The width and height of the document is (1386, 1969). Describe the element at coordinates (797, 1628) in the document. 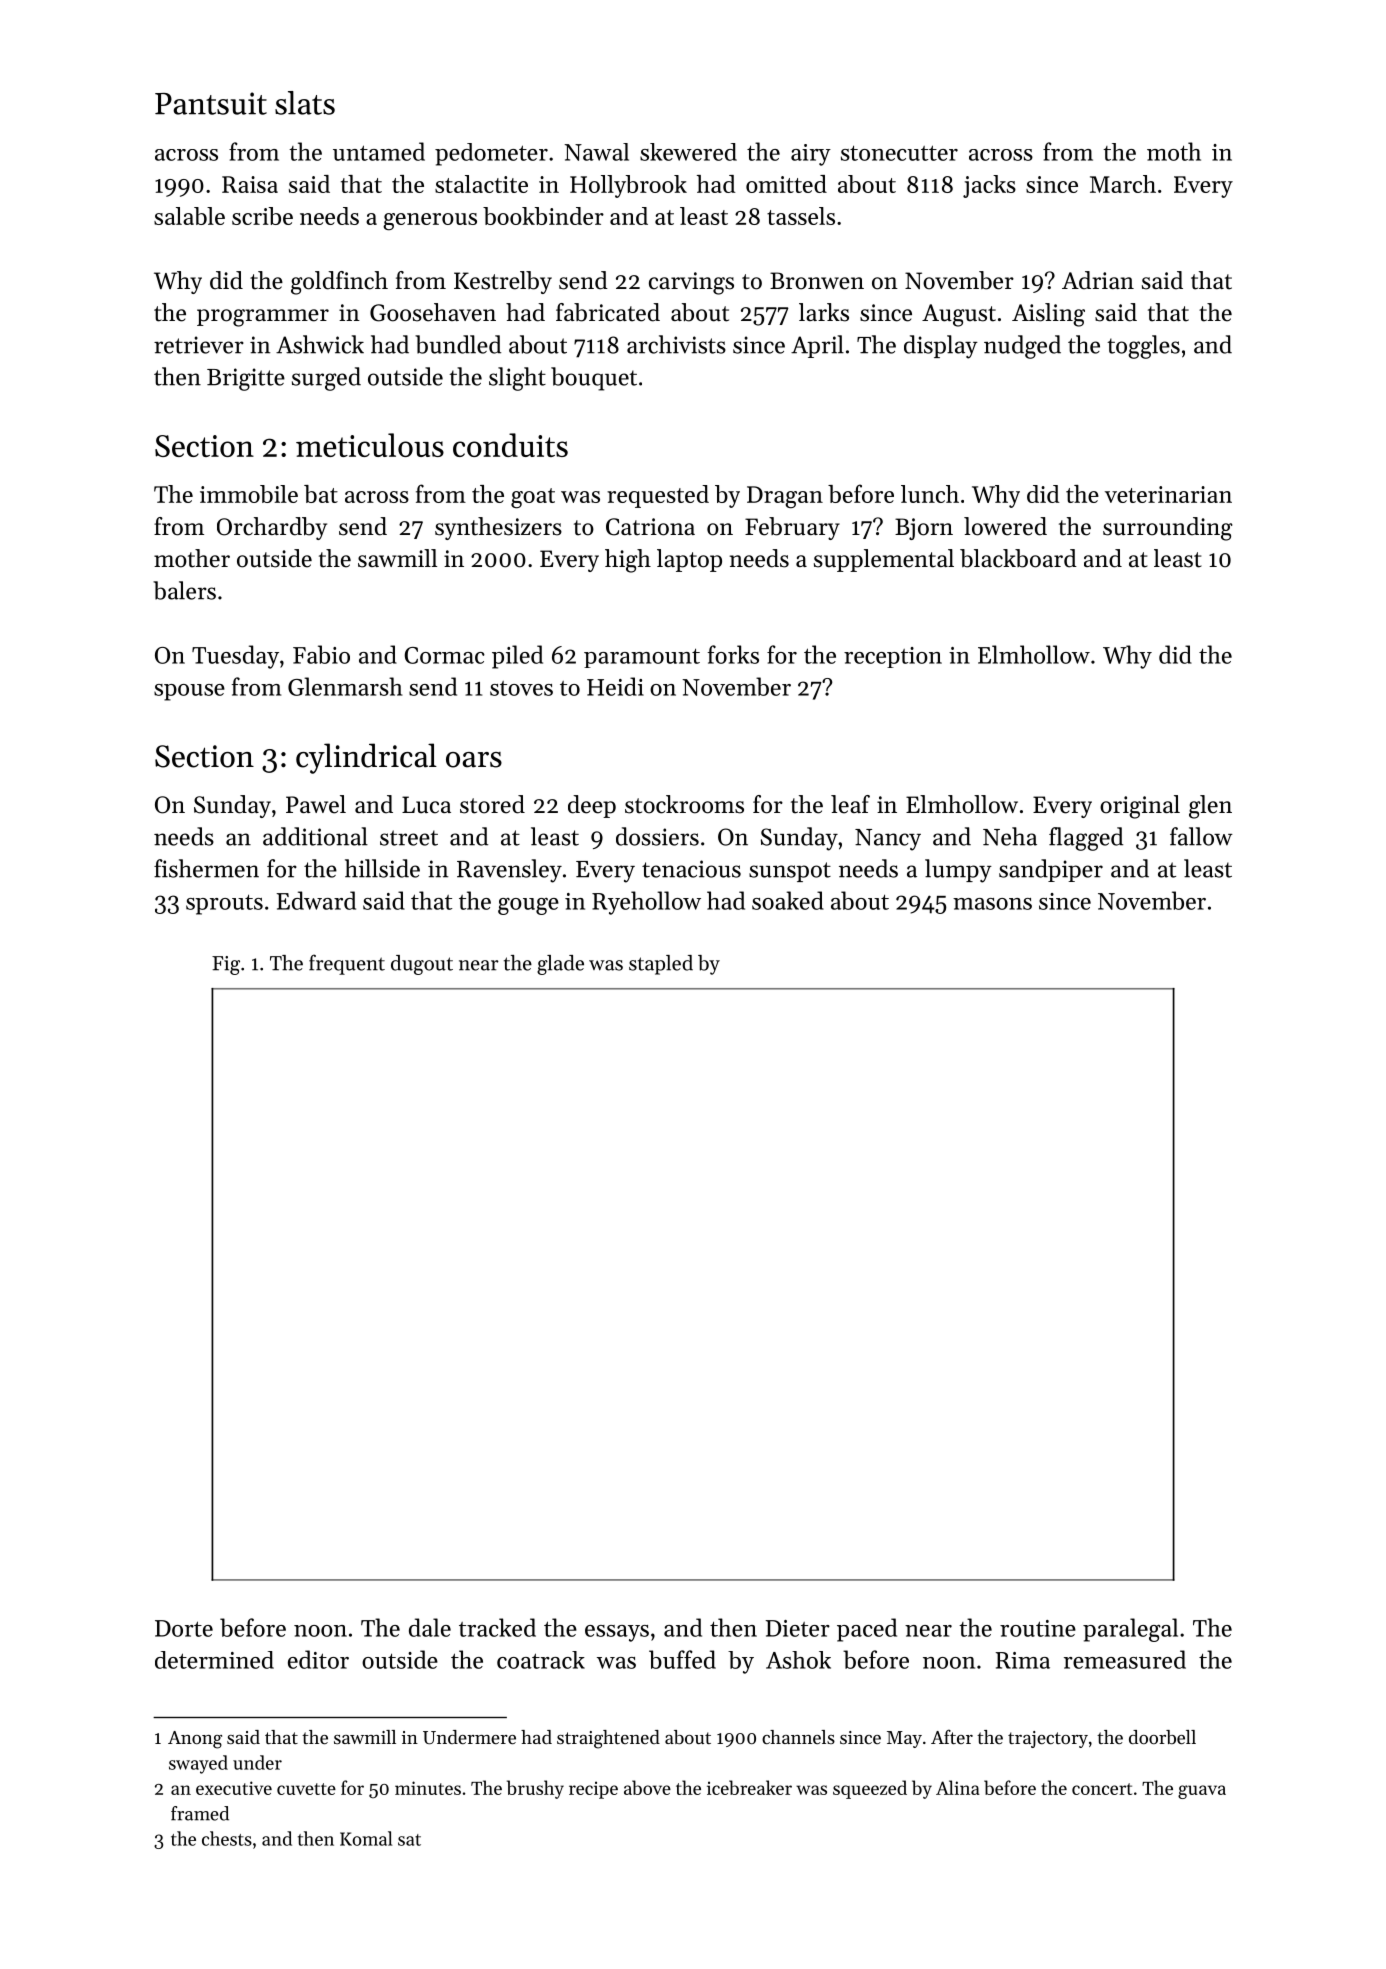

I see `Dieter` at that location.
